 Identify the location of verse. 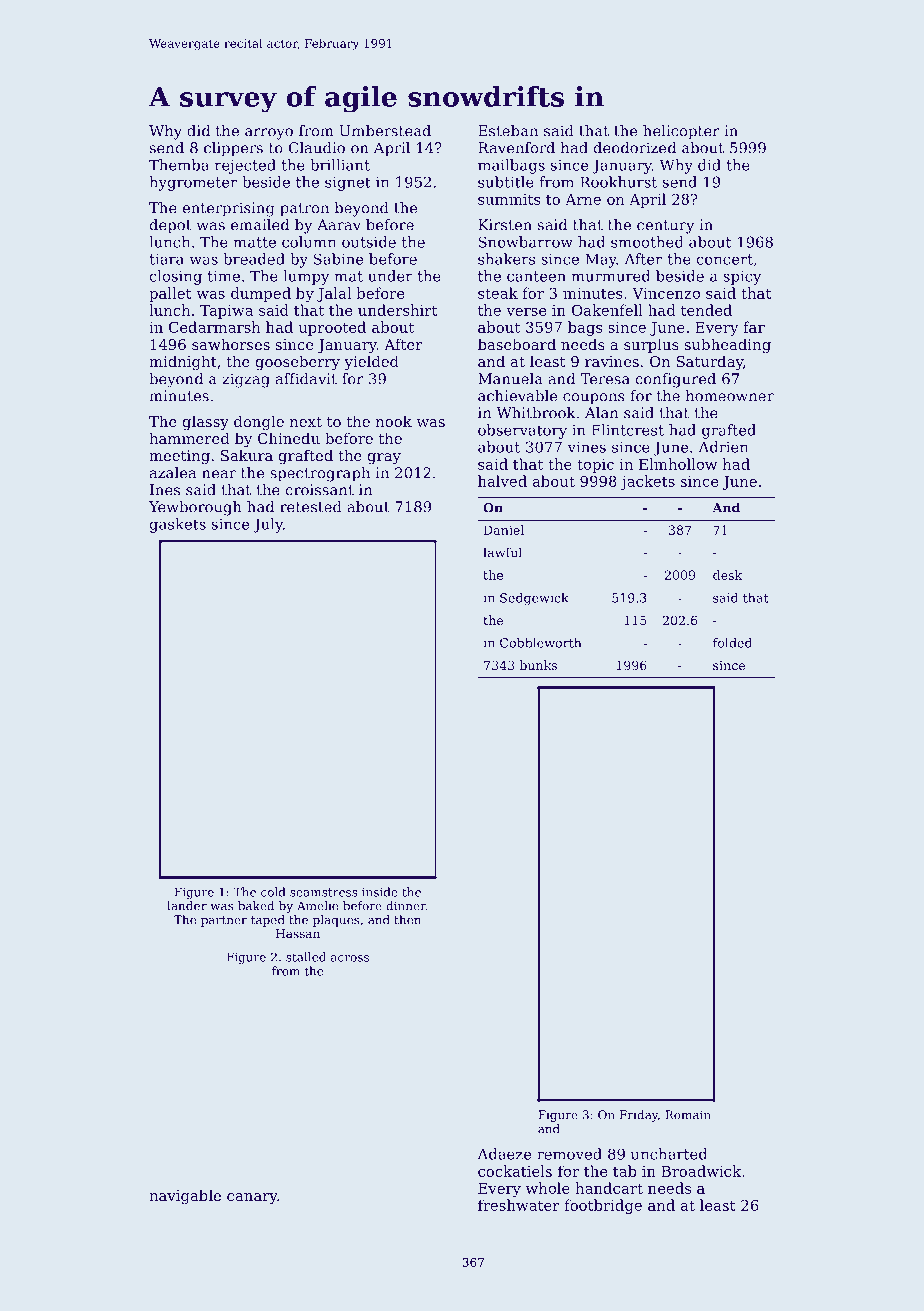
(526, 312).
